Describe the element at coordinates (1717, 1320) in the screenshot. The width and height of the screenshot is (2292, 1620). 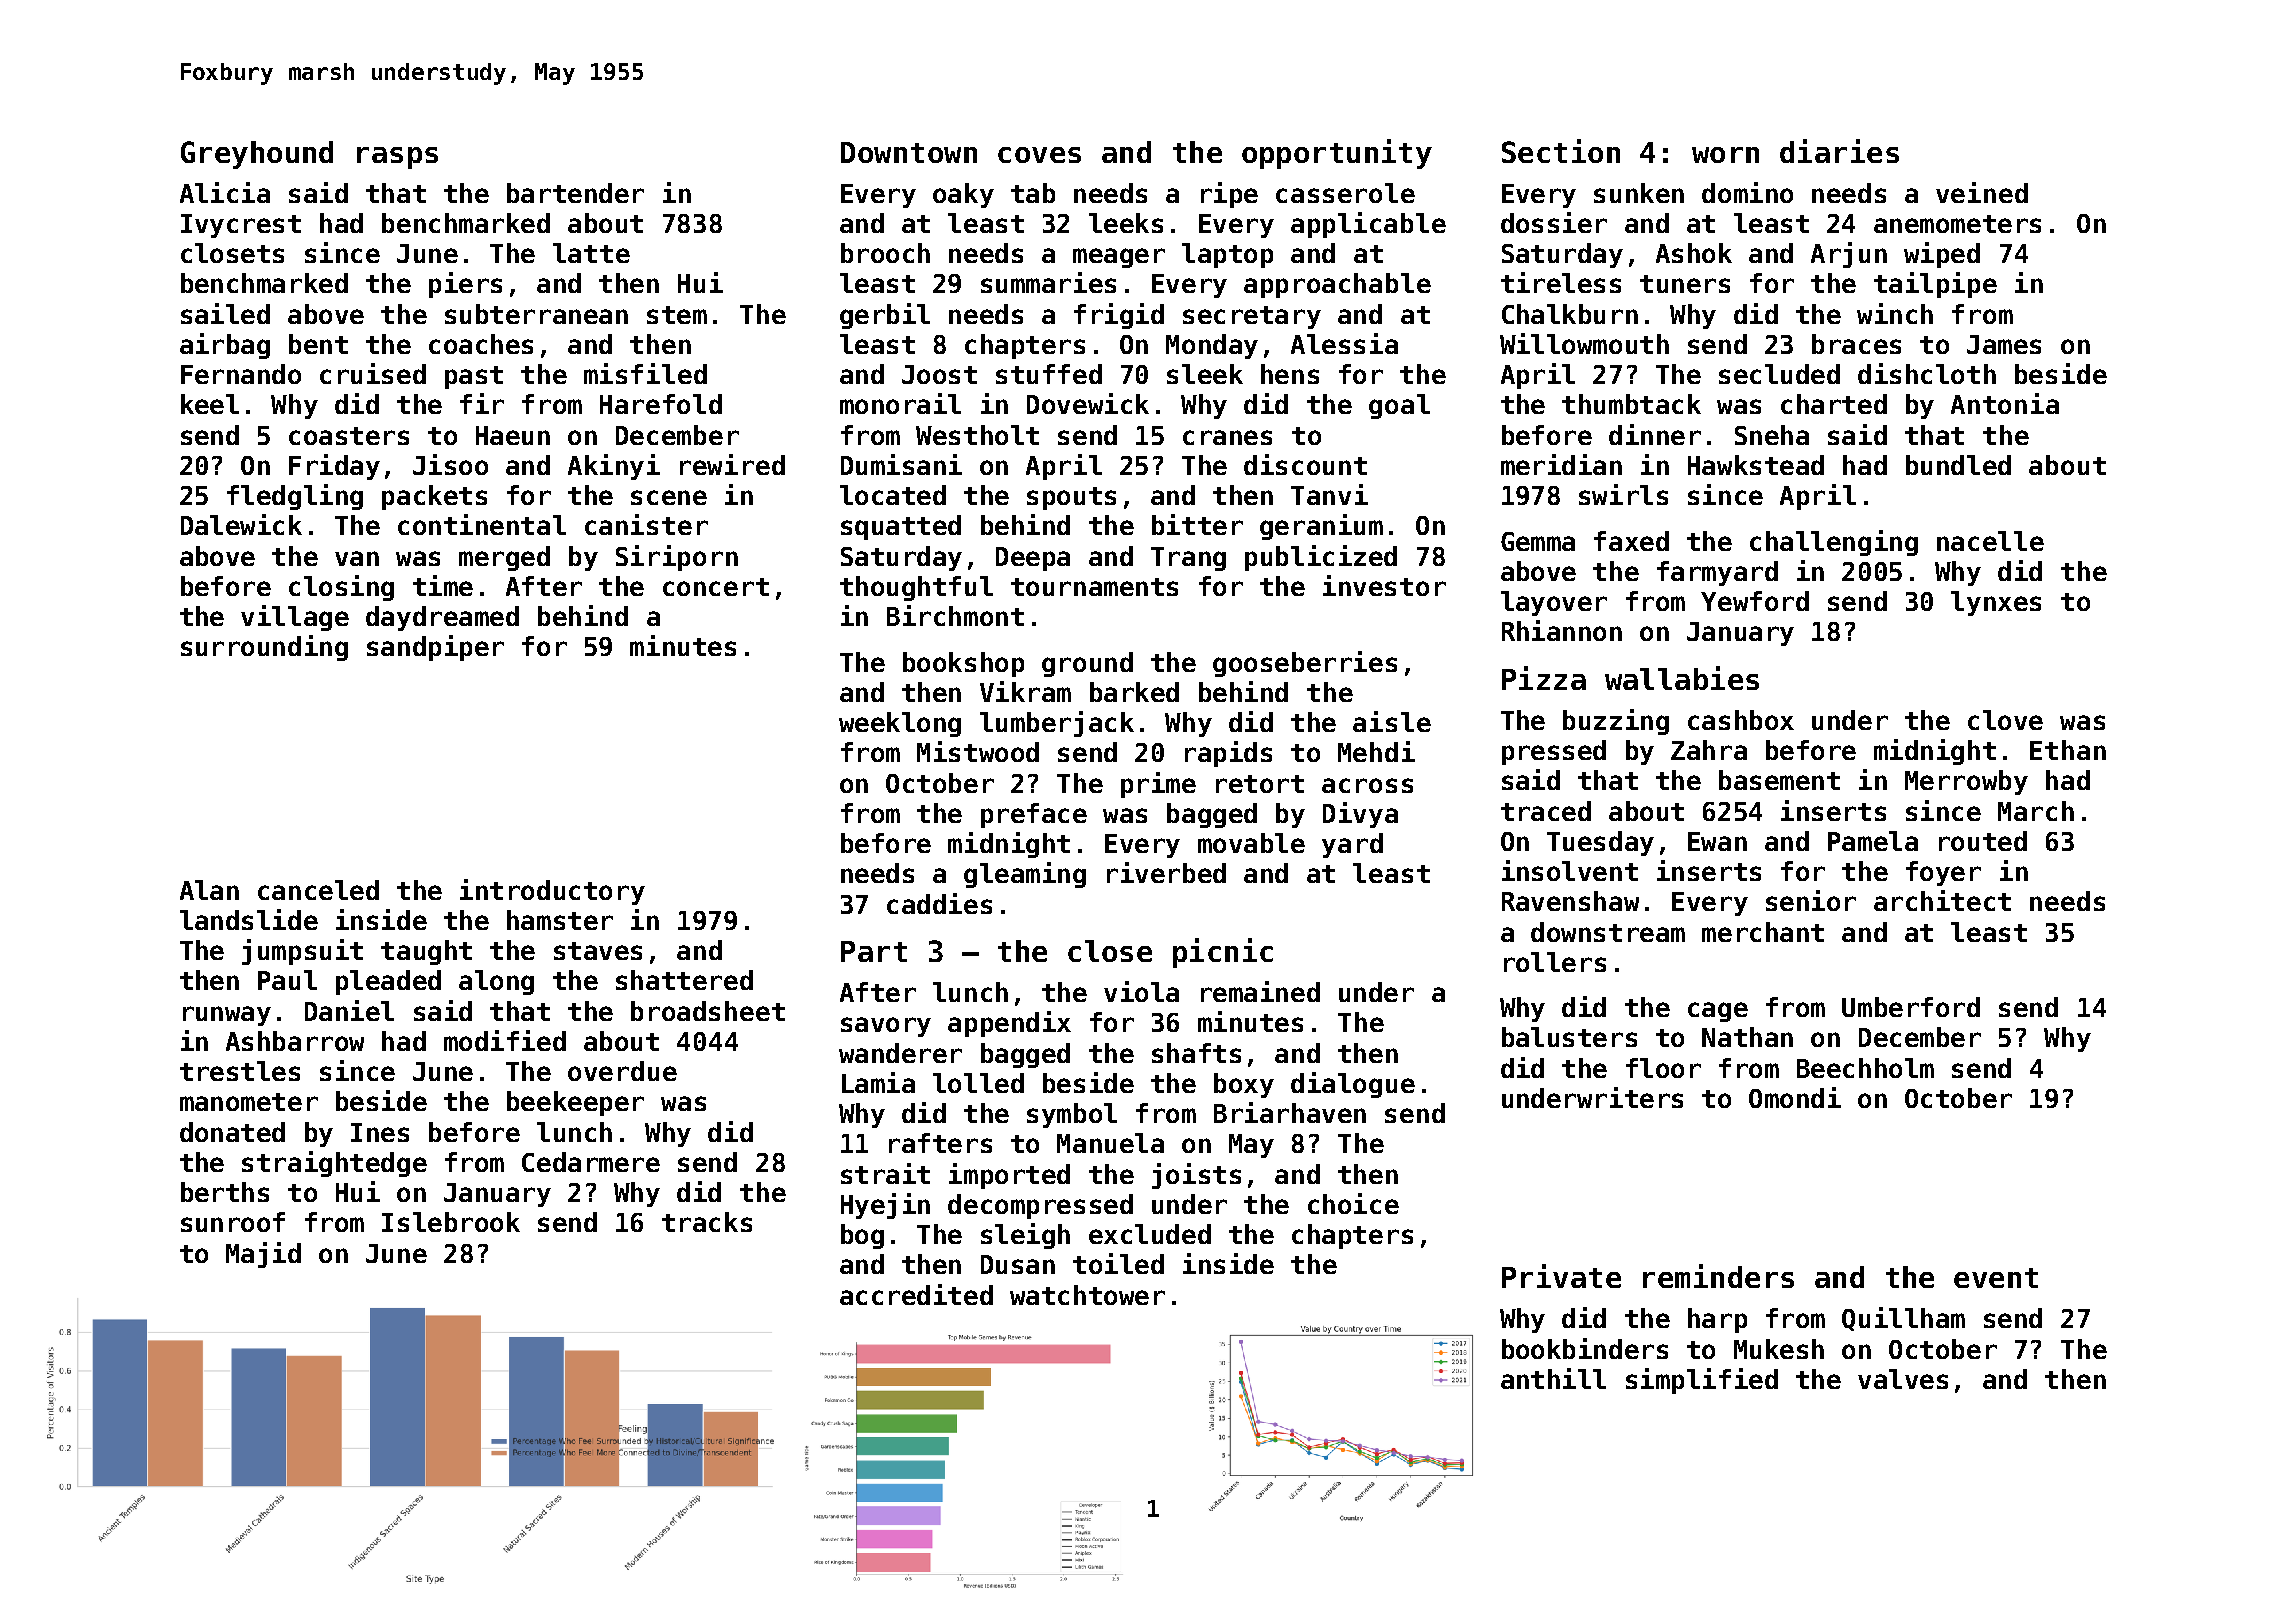
I see `harp` at that location.
